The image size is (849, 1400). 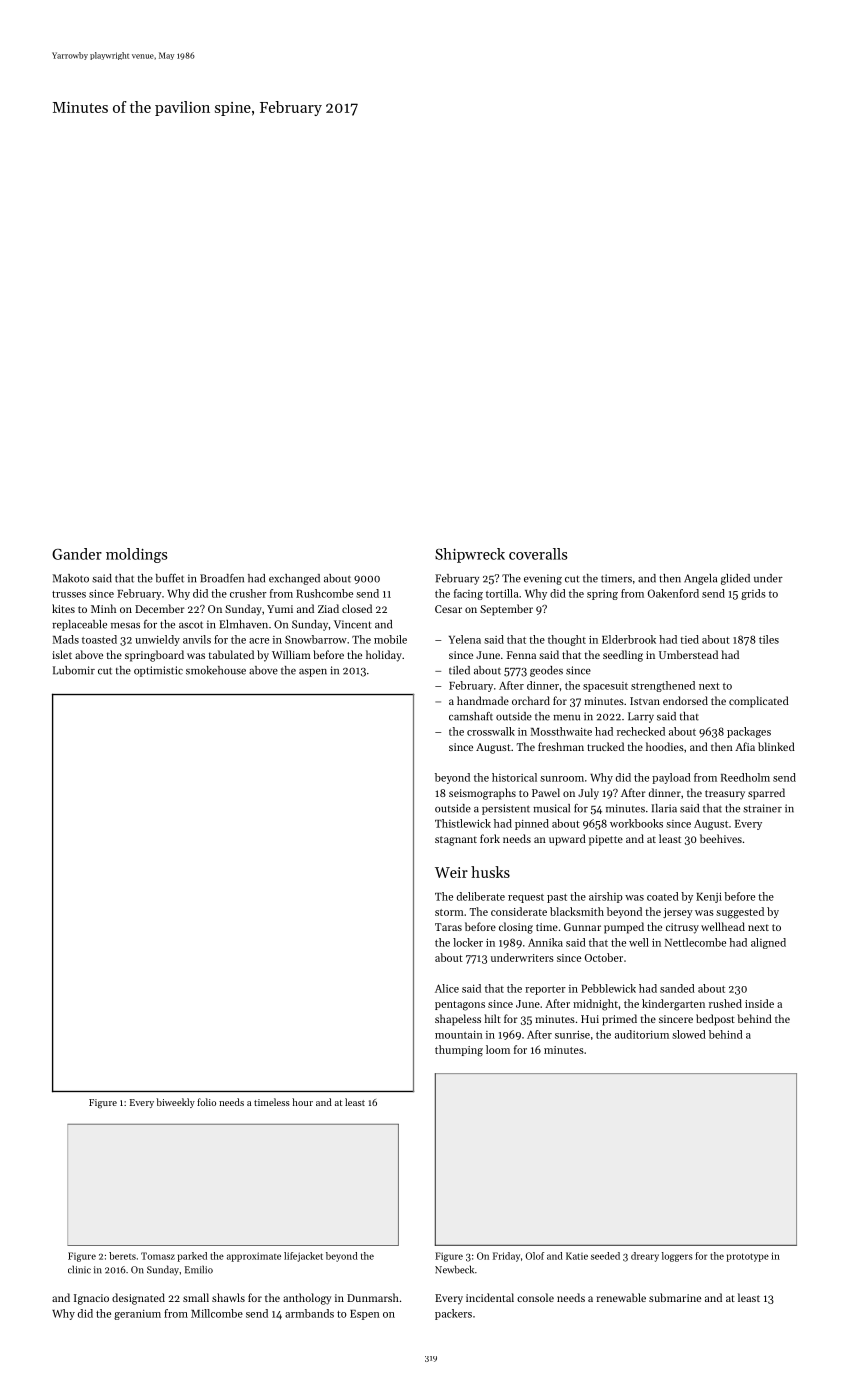 What do you see at coordinates (77, 554) in the screenshot?
I see `Gander` at bounding box center [77, 554].
